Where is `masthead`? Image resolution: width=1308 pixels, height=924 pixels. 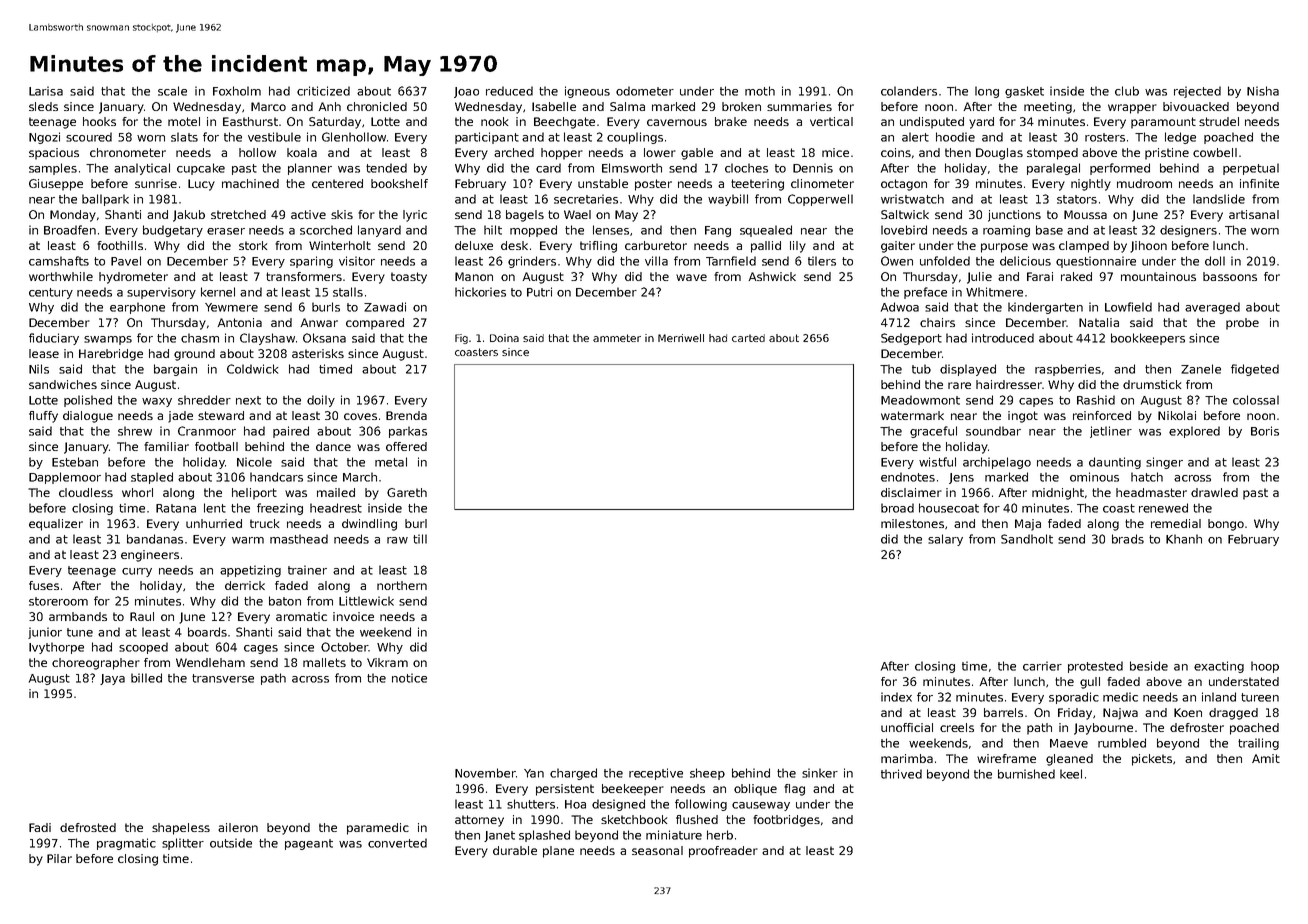
masthead is located at coordinates (299, 539).
